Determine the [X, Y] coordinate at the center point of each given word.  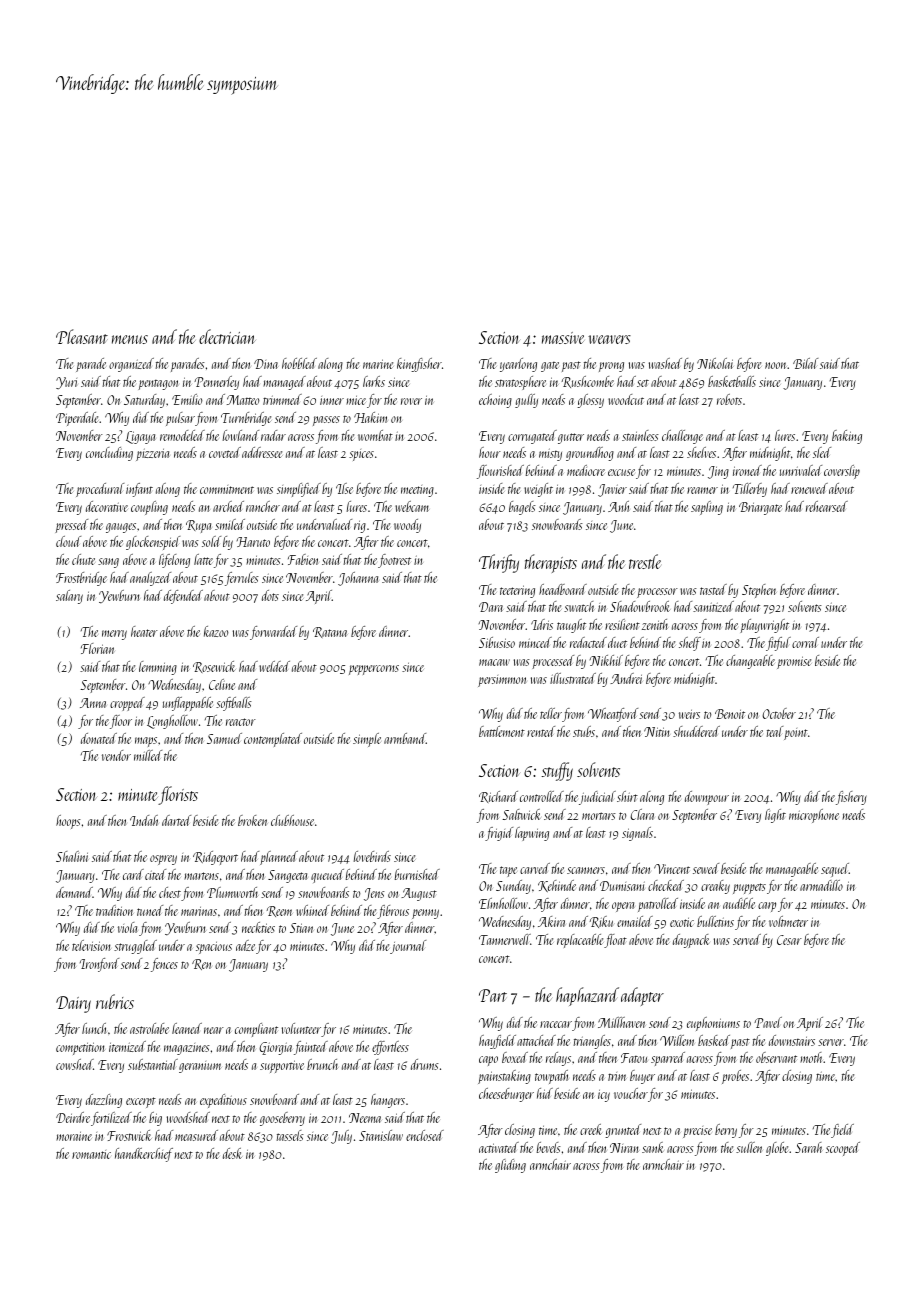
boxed [515, 1057]
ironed [747, 470]
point [796, 734]
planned [279, 858]
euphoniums [713, 1024]
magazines [187, 1049]
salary [69, 597]
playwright [764, 626]
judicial [597, 798]
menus [130, 339]
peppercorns [374, 670]
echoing [495, 401]
